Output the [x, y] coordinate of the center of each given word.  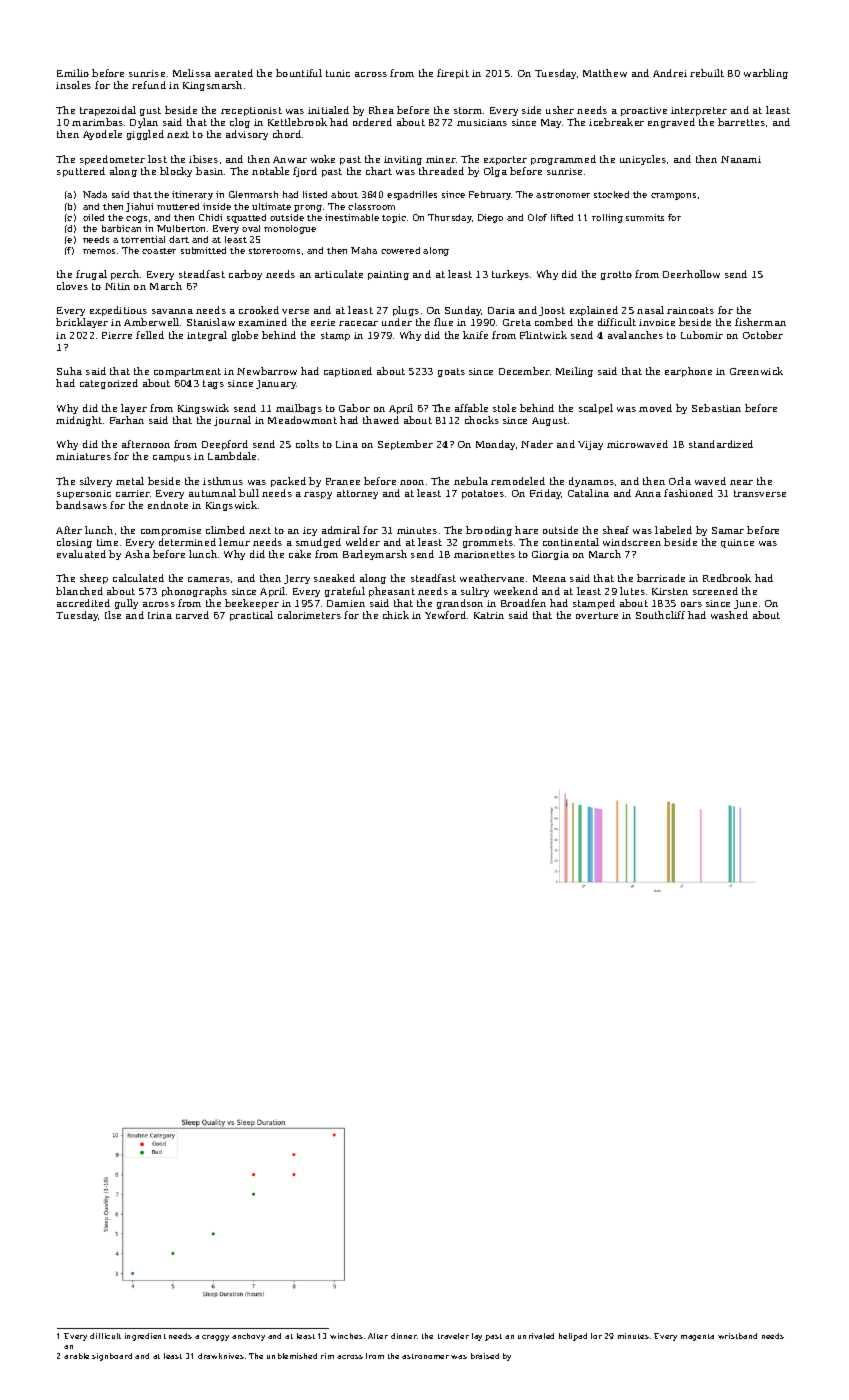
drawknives [221, 1356]
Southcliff [660, 615]
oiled [93, 217]
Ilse [113, 615]
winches [346, 1336]
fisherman [760, 322]
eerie [323, 322]
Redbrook [727, 578]
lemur [234, 542]
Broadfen [523, 603]
